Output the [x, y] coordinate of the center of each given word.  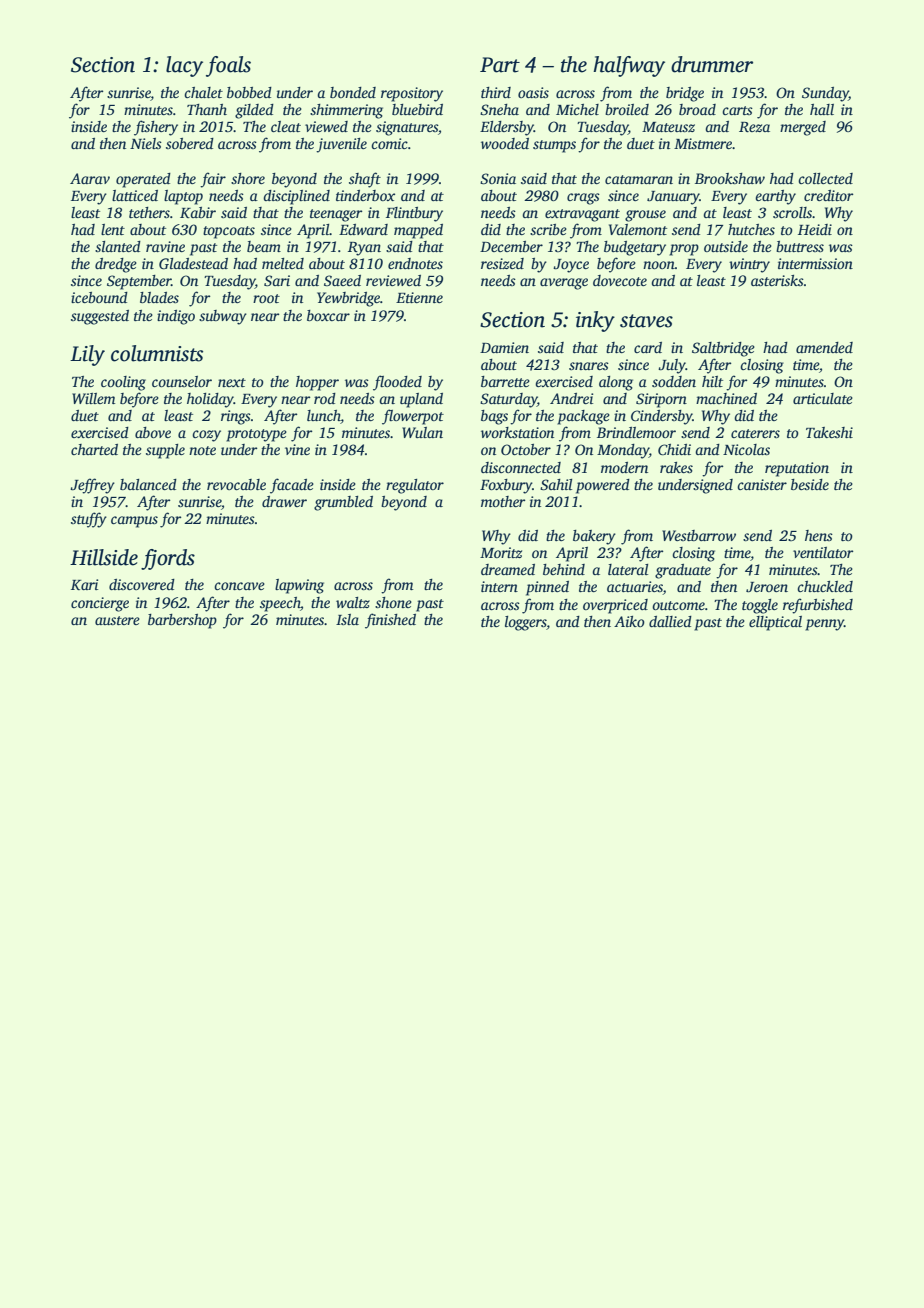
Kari [84, 584]
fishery [156, 128]
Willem [93, 398]
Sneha [499, 110]
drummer [712, 64]
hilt [712, 381]
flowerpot [413, 417]
